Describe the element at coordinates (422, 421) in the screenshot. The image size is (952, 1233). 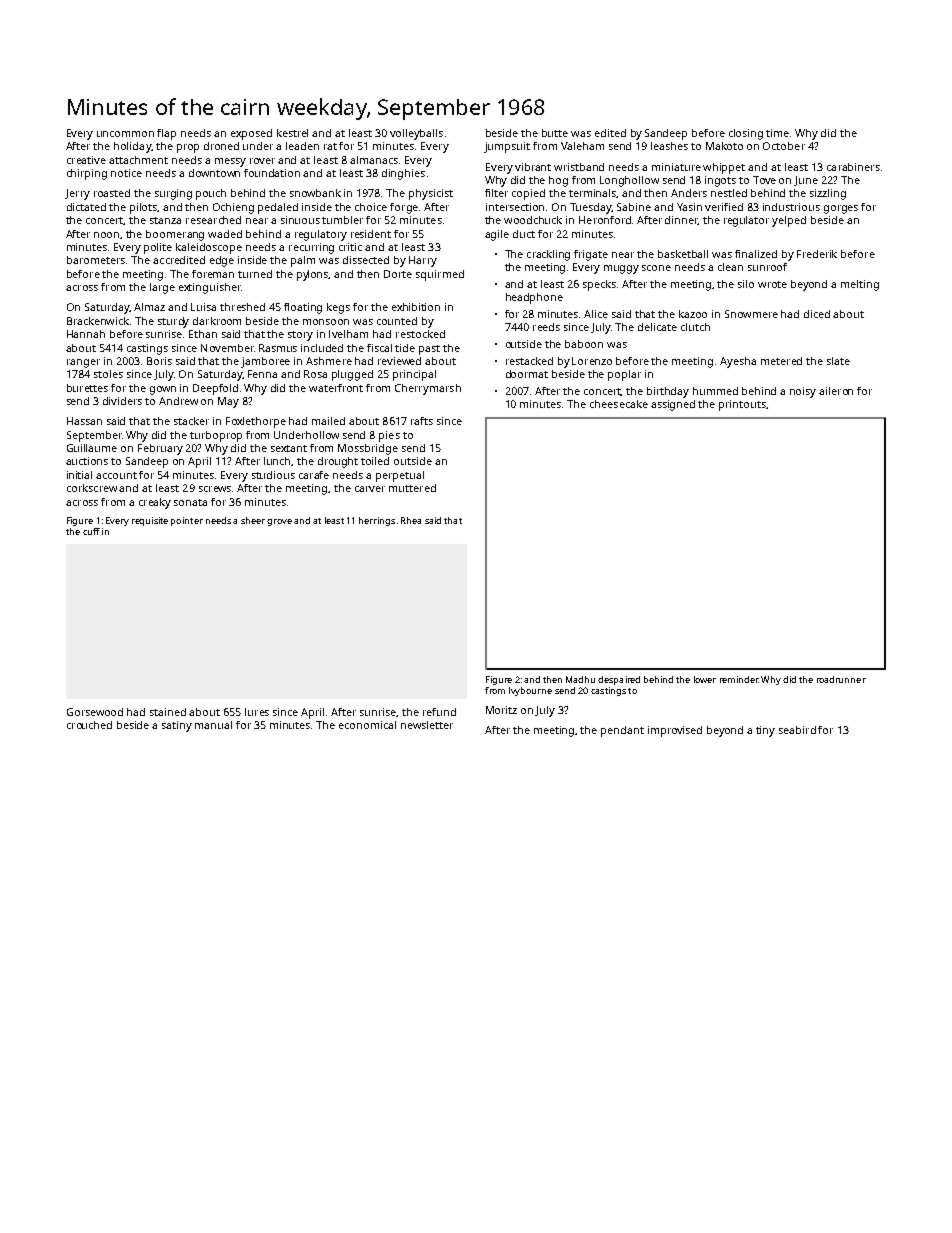
I see `rafts` at that location.
